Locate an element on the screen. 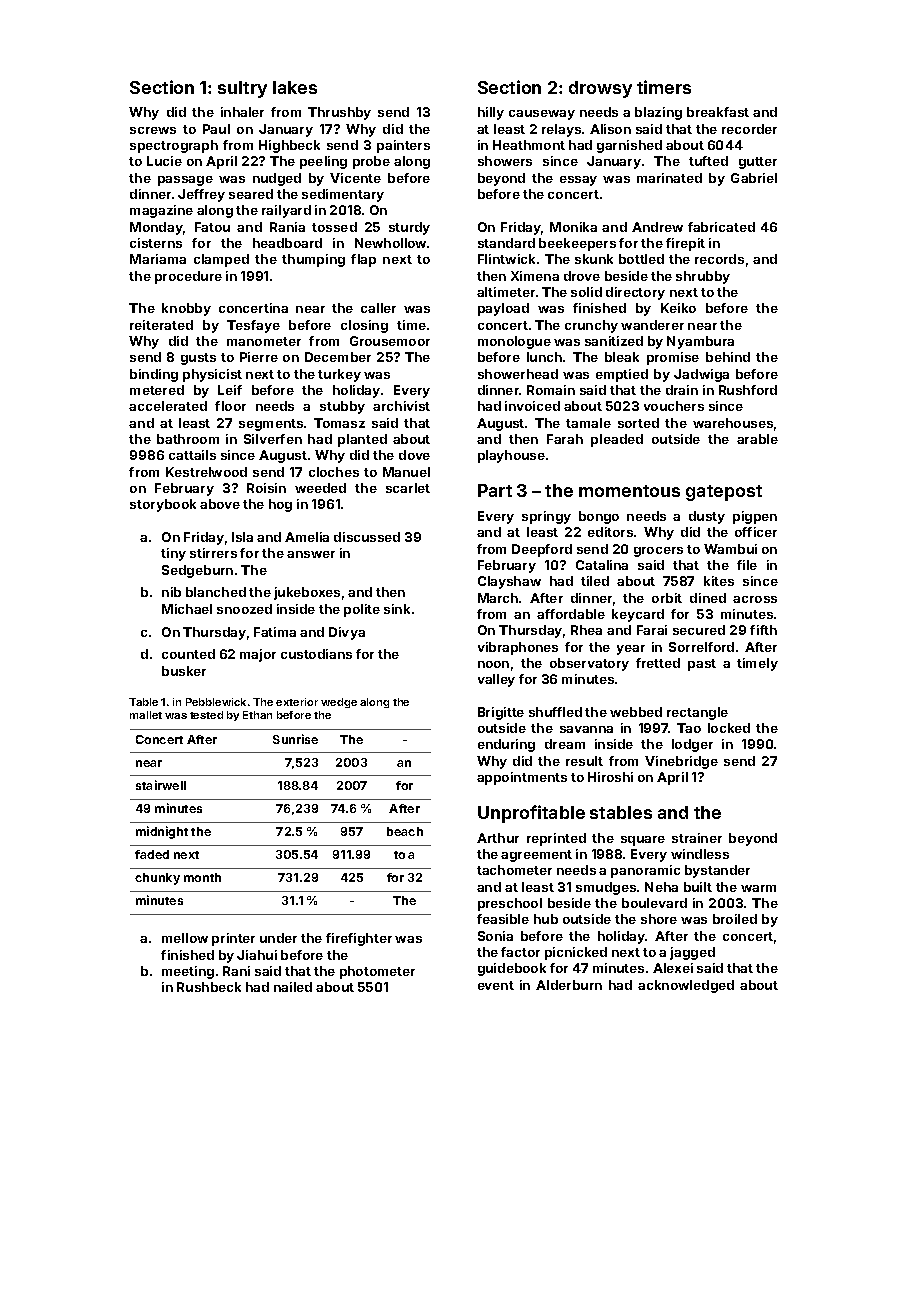 Image resolution: width=908 pixels, height=1316 pixels. Newhollow is located at coordinates (390, 243).
